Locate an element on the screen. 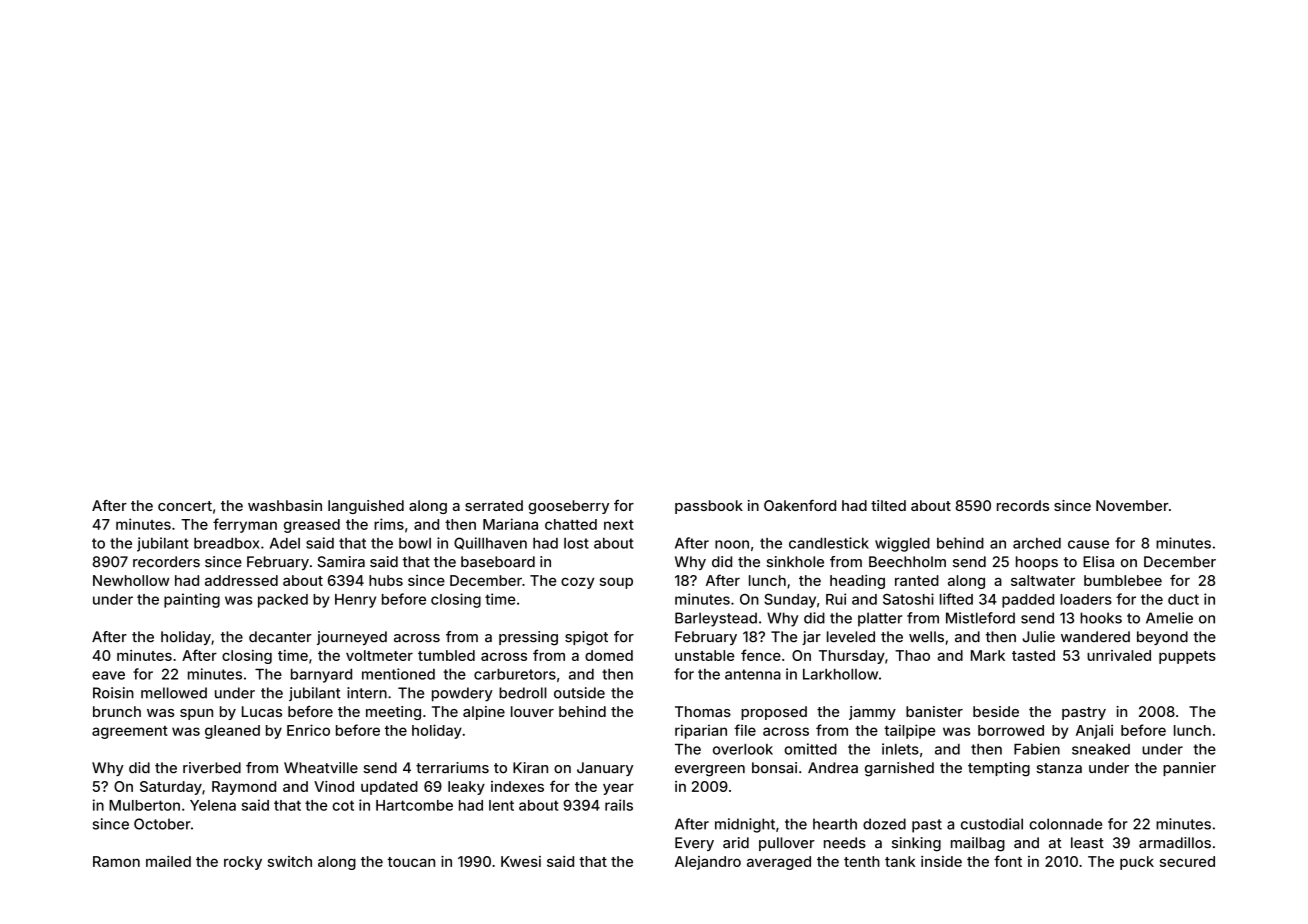  Satoshi is located at coordinates (908, 599).
